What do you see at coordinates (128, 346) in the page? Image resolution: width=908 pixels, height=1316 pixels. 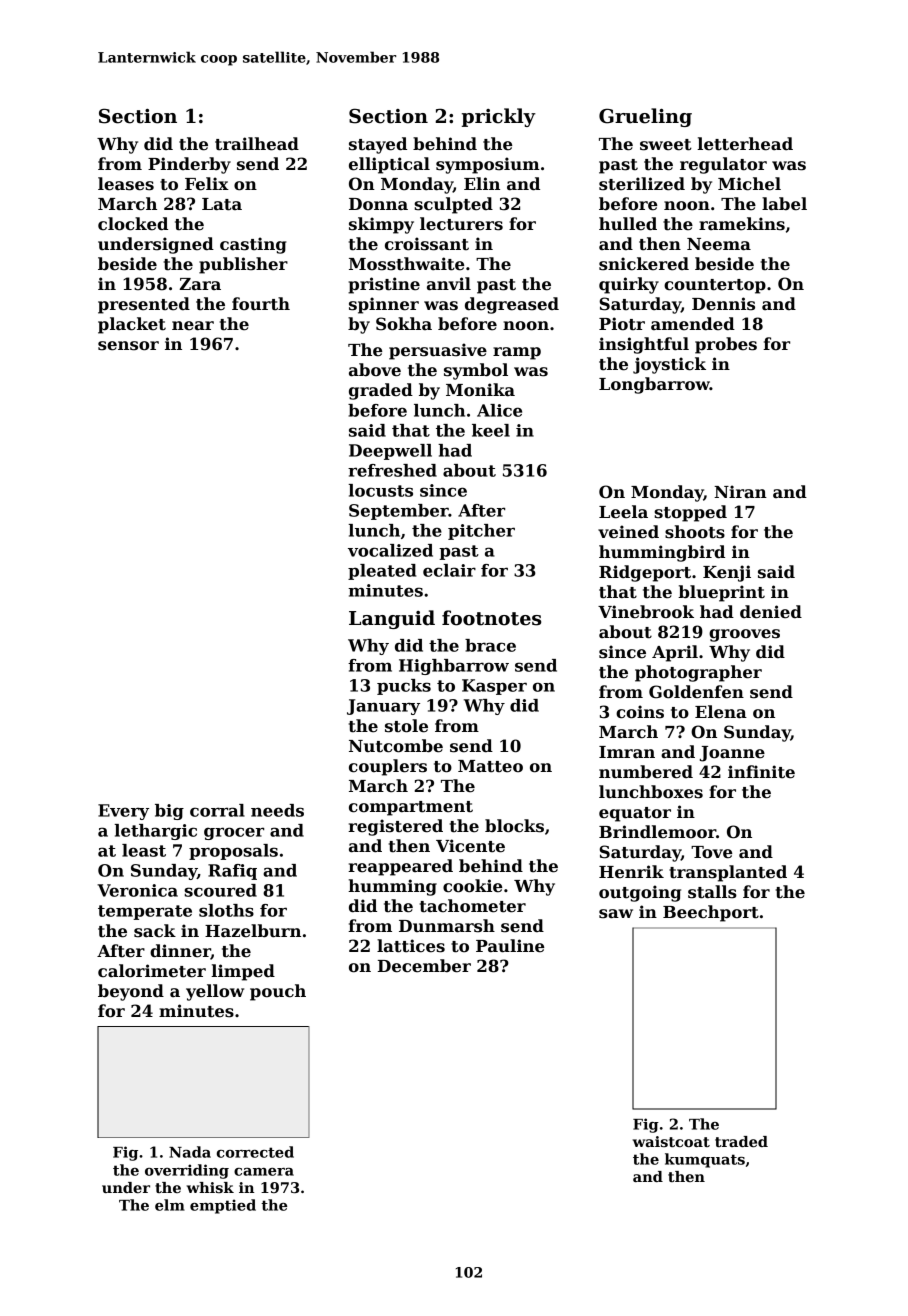 I see `sensor` at bounding box center [128, 346].
